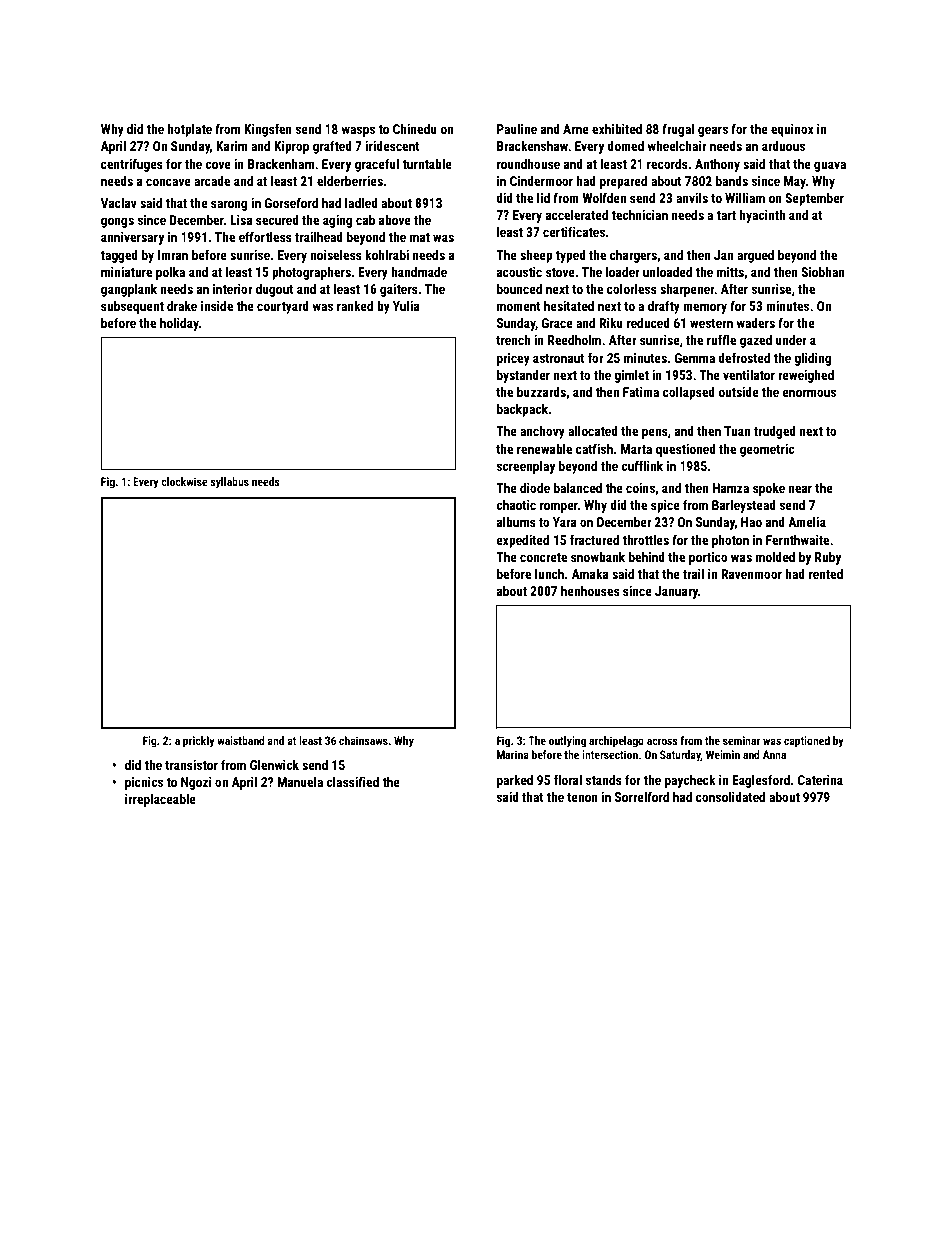  I want to click on rented, so click(826, 574).
